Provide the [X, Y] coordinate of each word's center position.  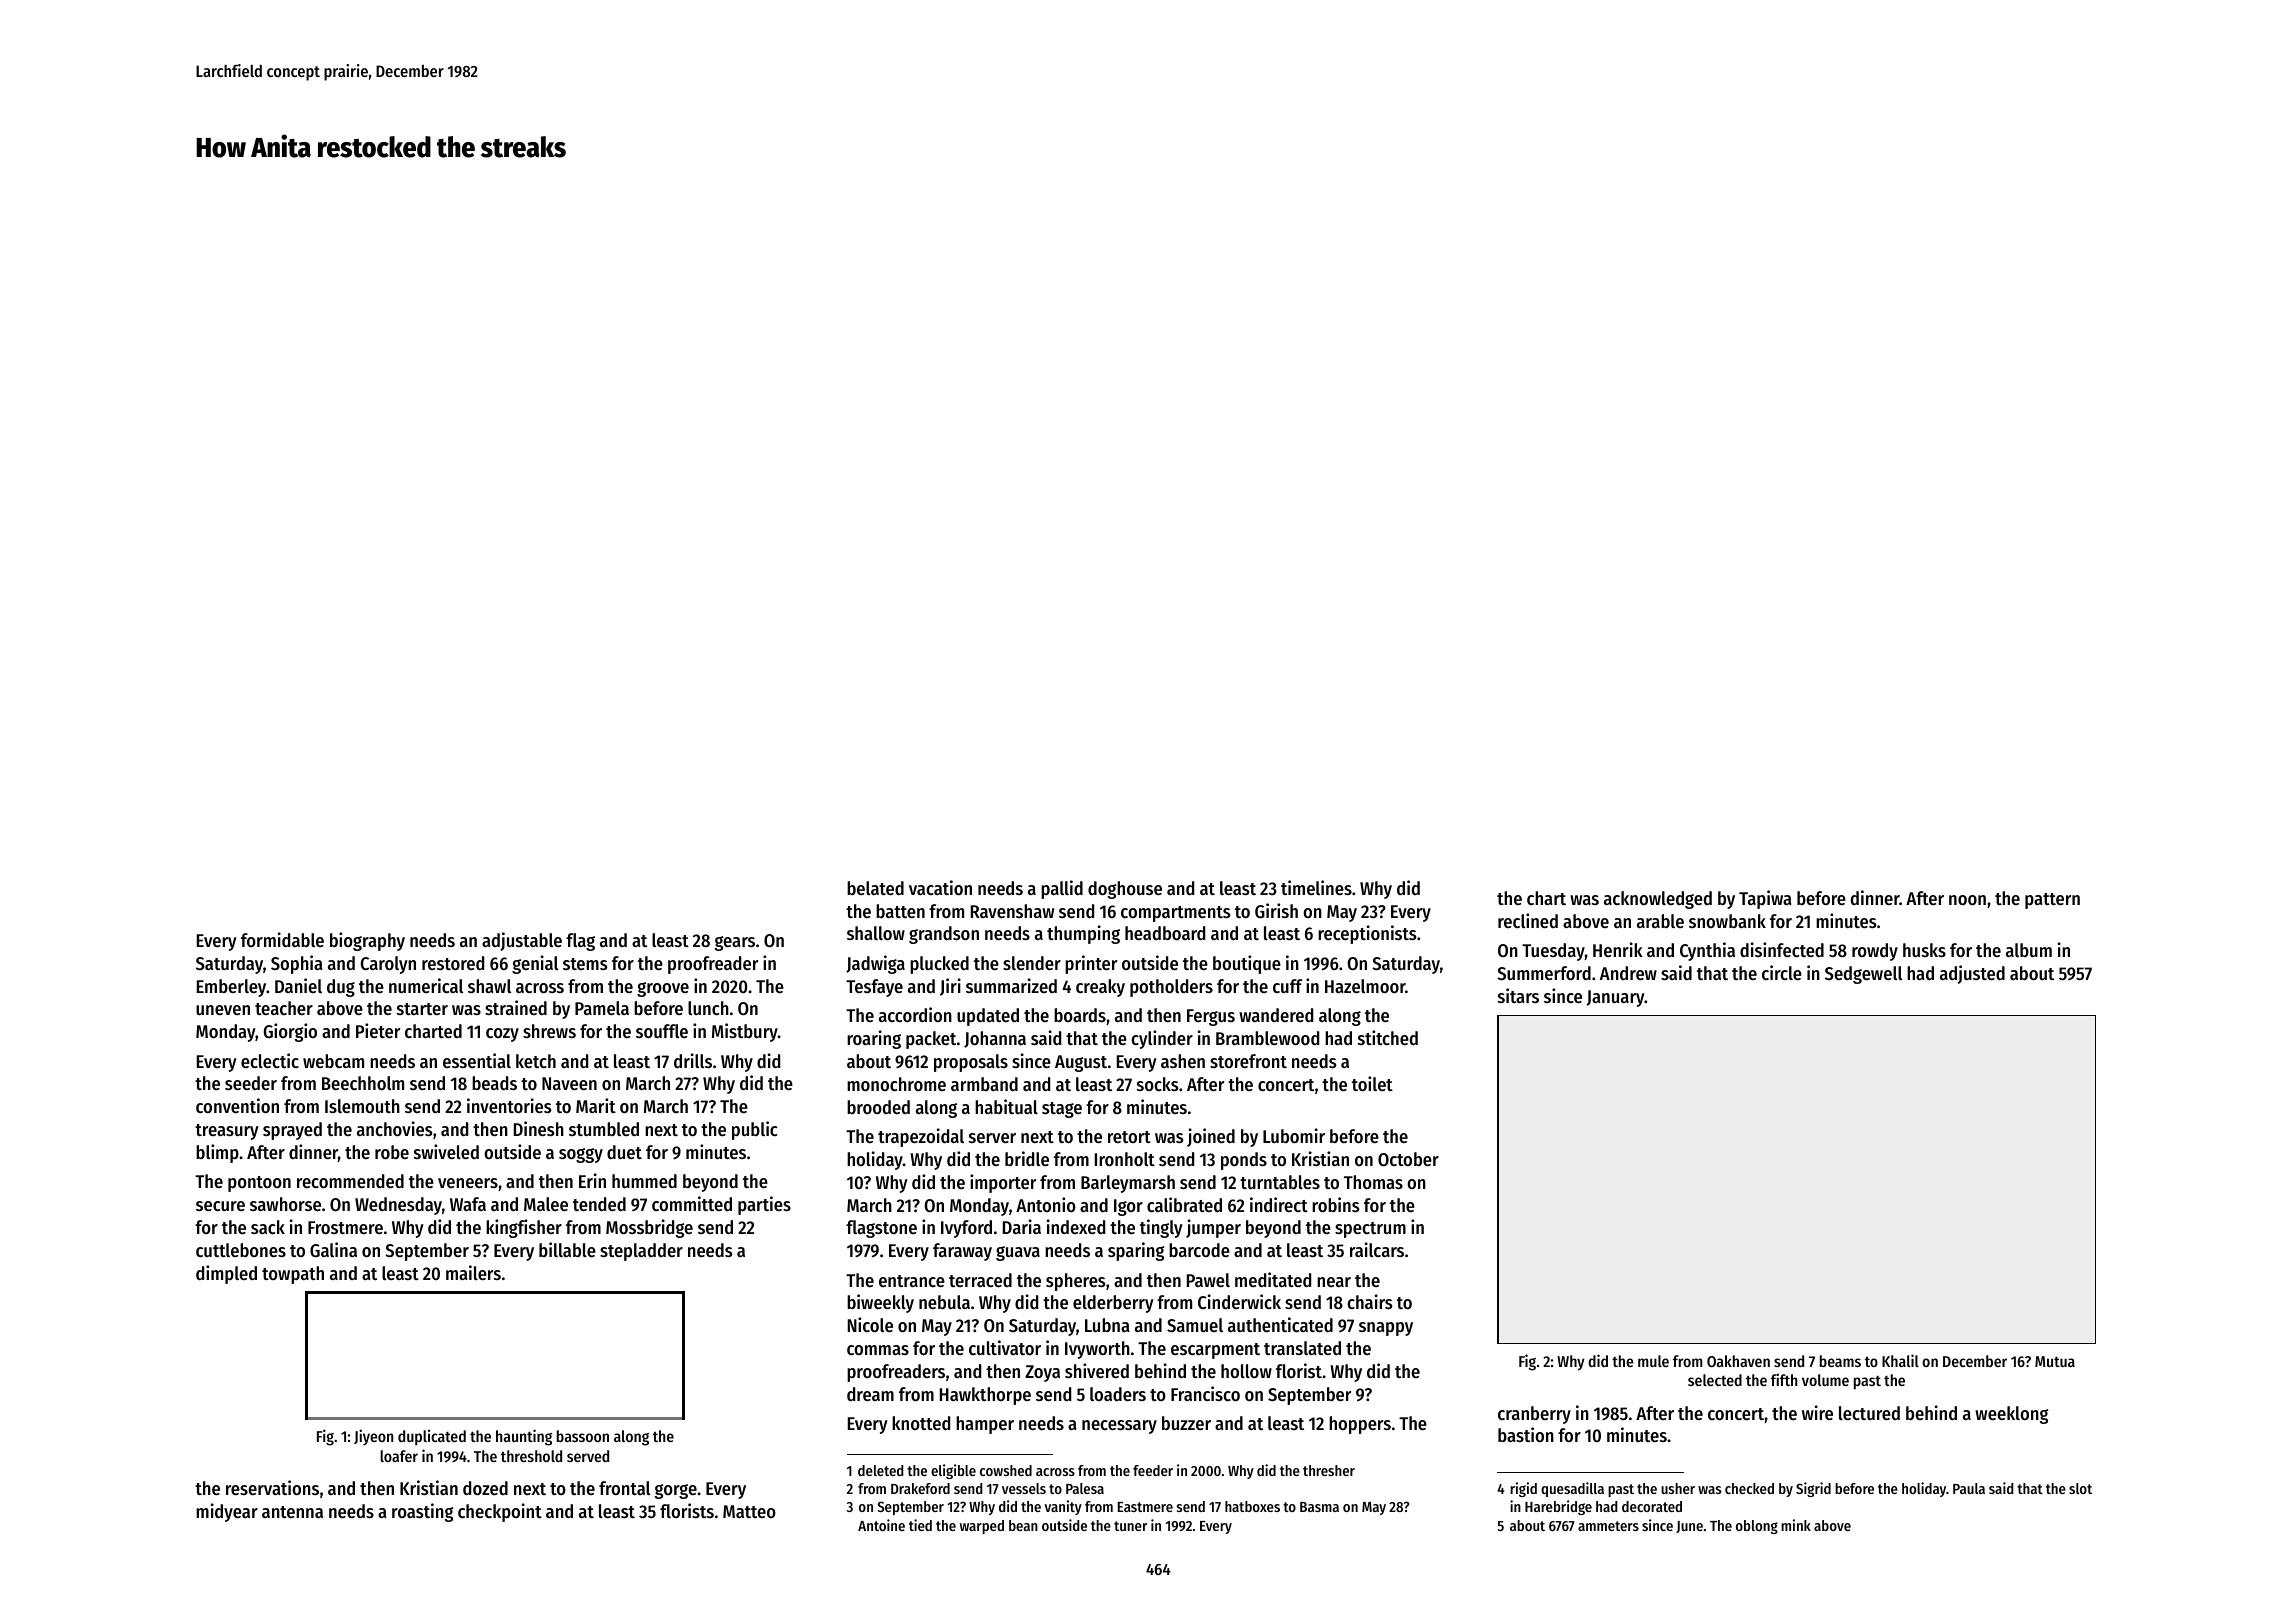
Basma [1319, 1507]
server [992, 1138]
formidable [282, 939]
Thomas [1373, 1182]
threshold [531, 1456]
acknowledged [1658, 900]
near [1334, 1282]
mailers [473, 1272]
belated [875, 888]
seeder [251, 1083]
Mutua [2055, 1361]
